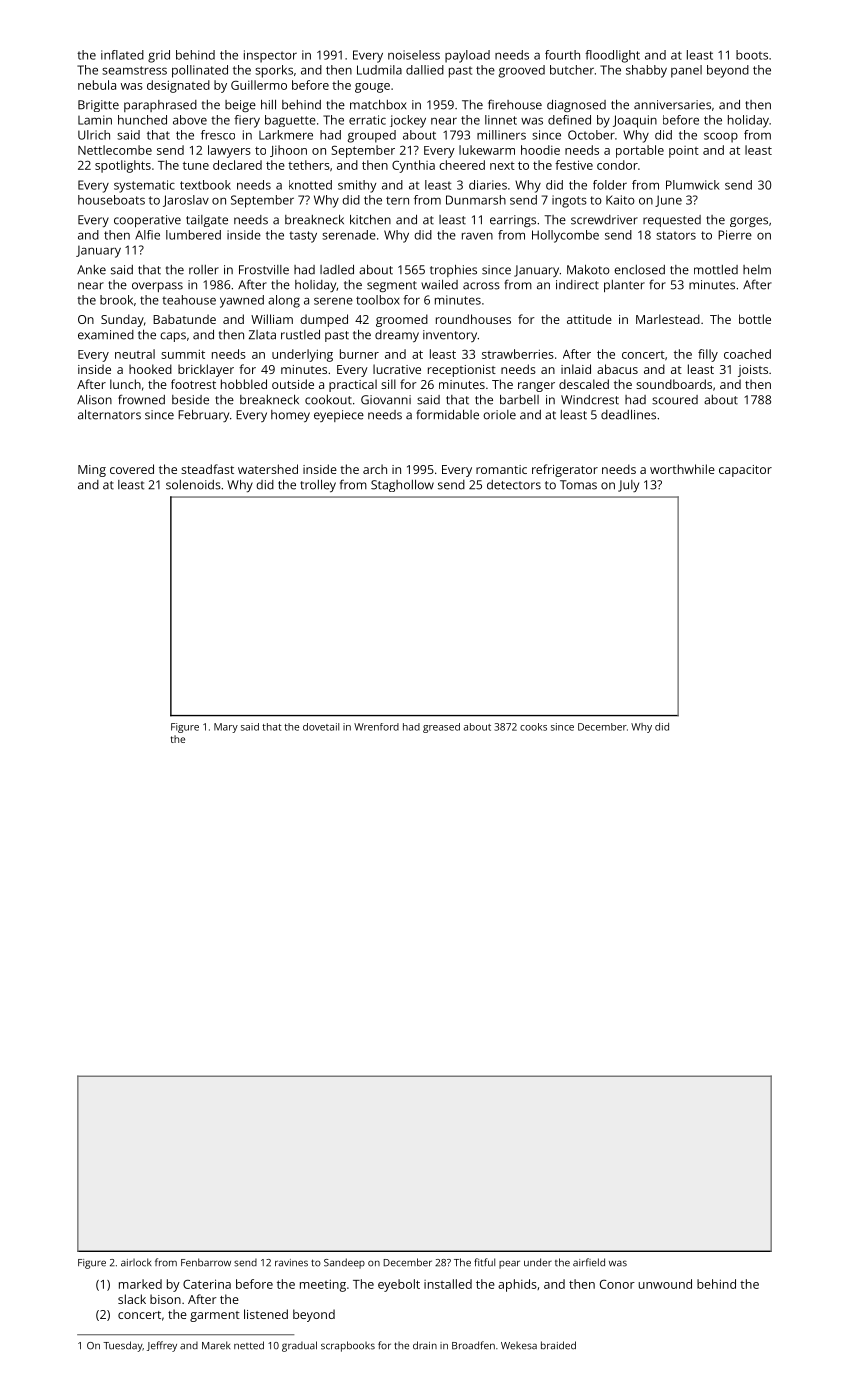  I want to click on Mary, so click(226, 728).
